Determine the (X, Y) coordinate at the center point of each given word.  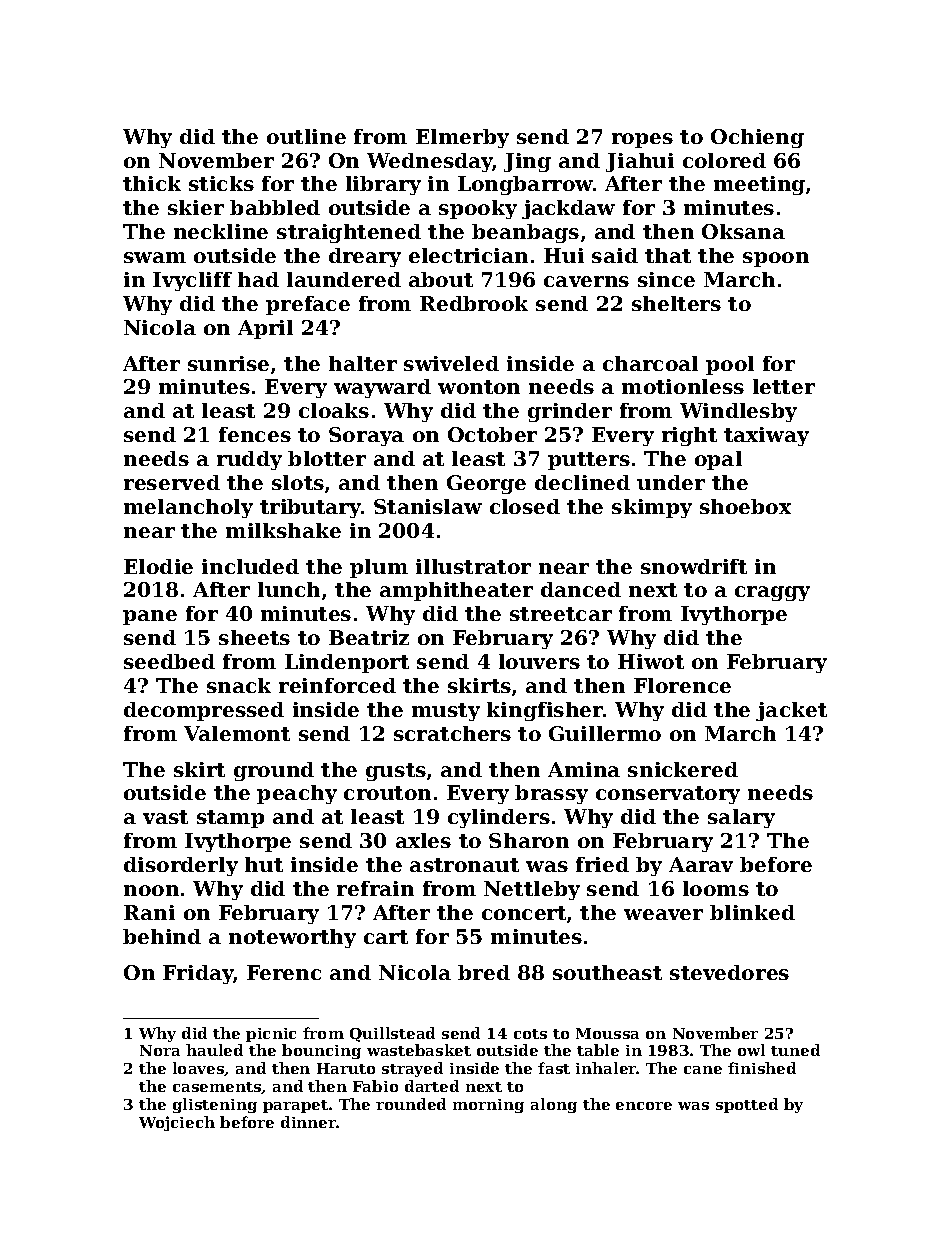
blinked (752, 912)
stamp (230, 819)
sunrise (228, 363)
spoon (776, 259)
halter (363, 363)
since (666, 279)
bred (484, 972)
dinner (309, 1122)
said (615, 255)
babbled (275, 207)
